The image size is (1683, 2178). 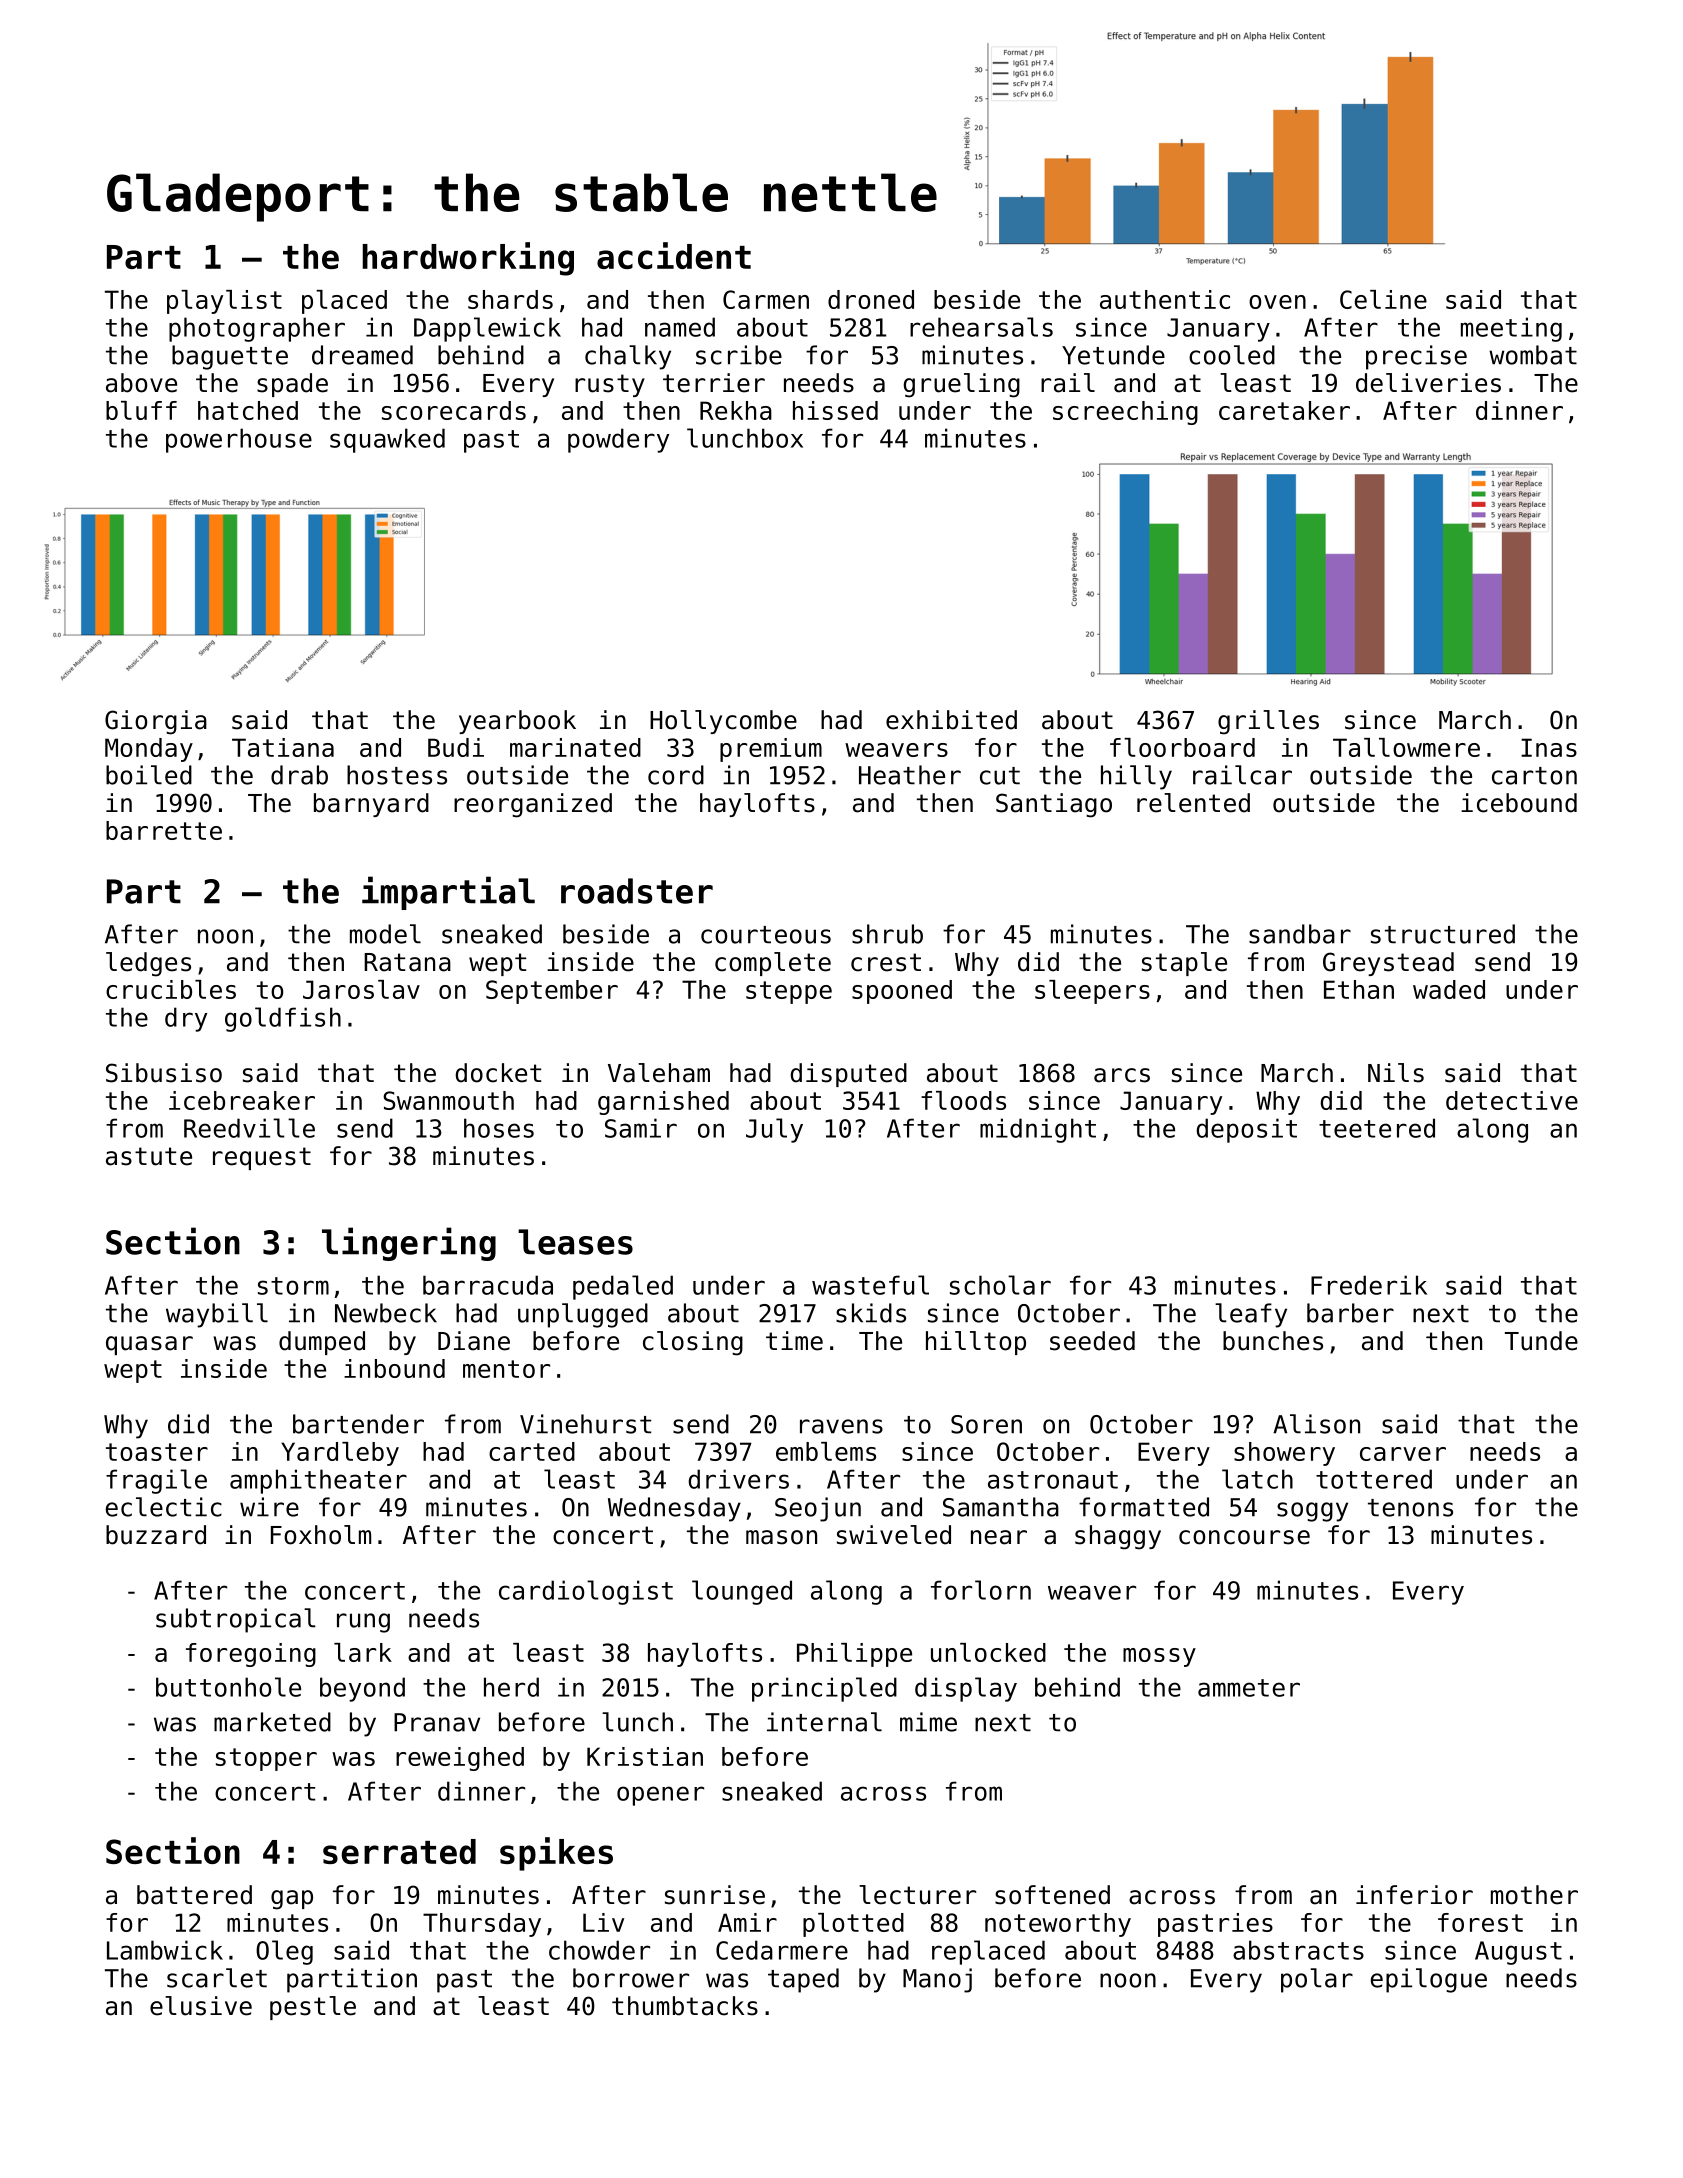 I want to click on ammeter, so click(x=1249, y=1688).
